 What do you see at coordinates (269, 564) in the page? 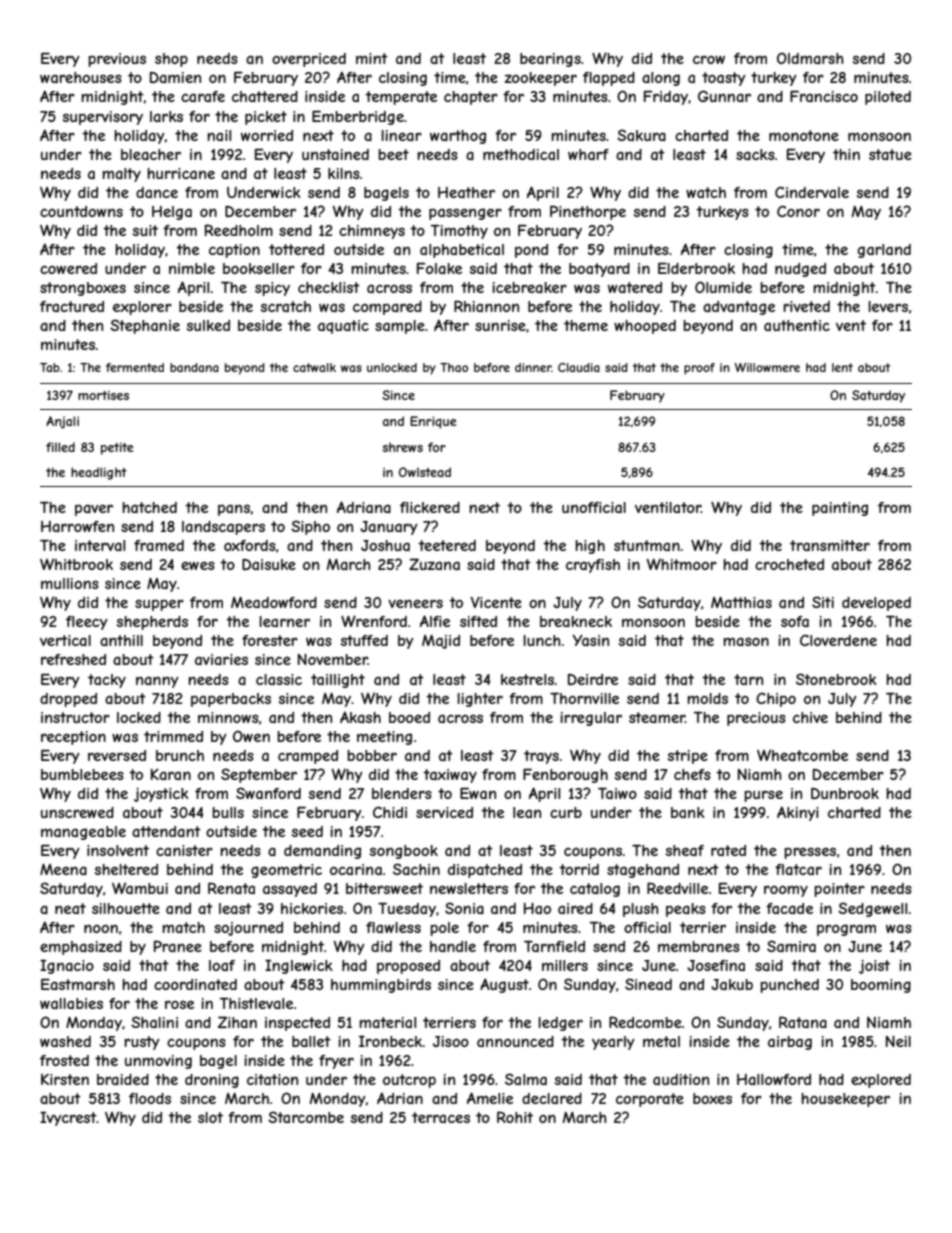
I see `Daisuke` at bounding box center [269, 564].
